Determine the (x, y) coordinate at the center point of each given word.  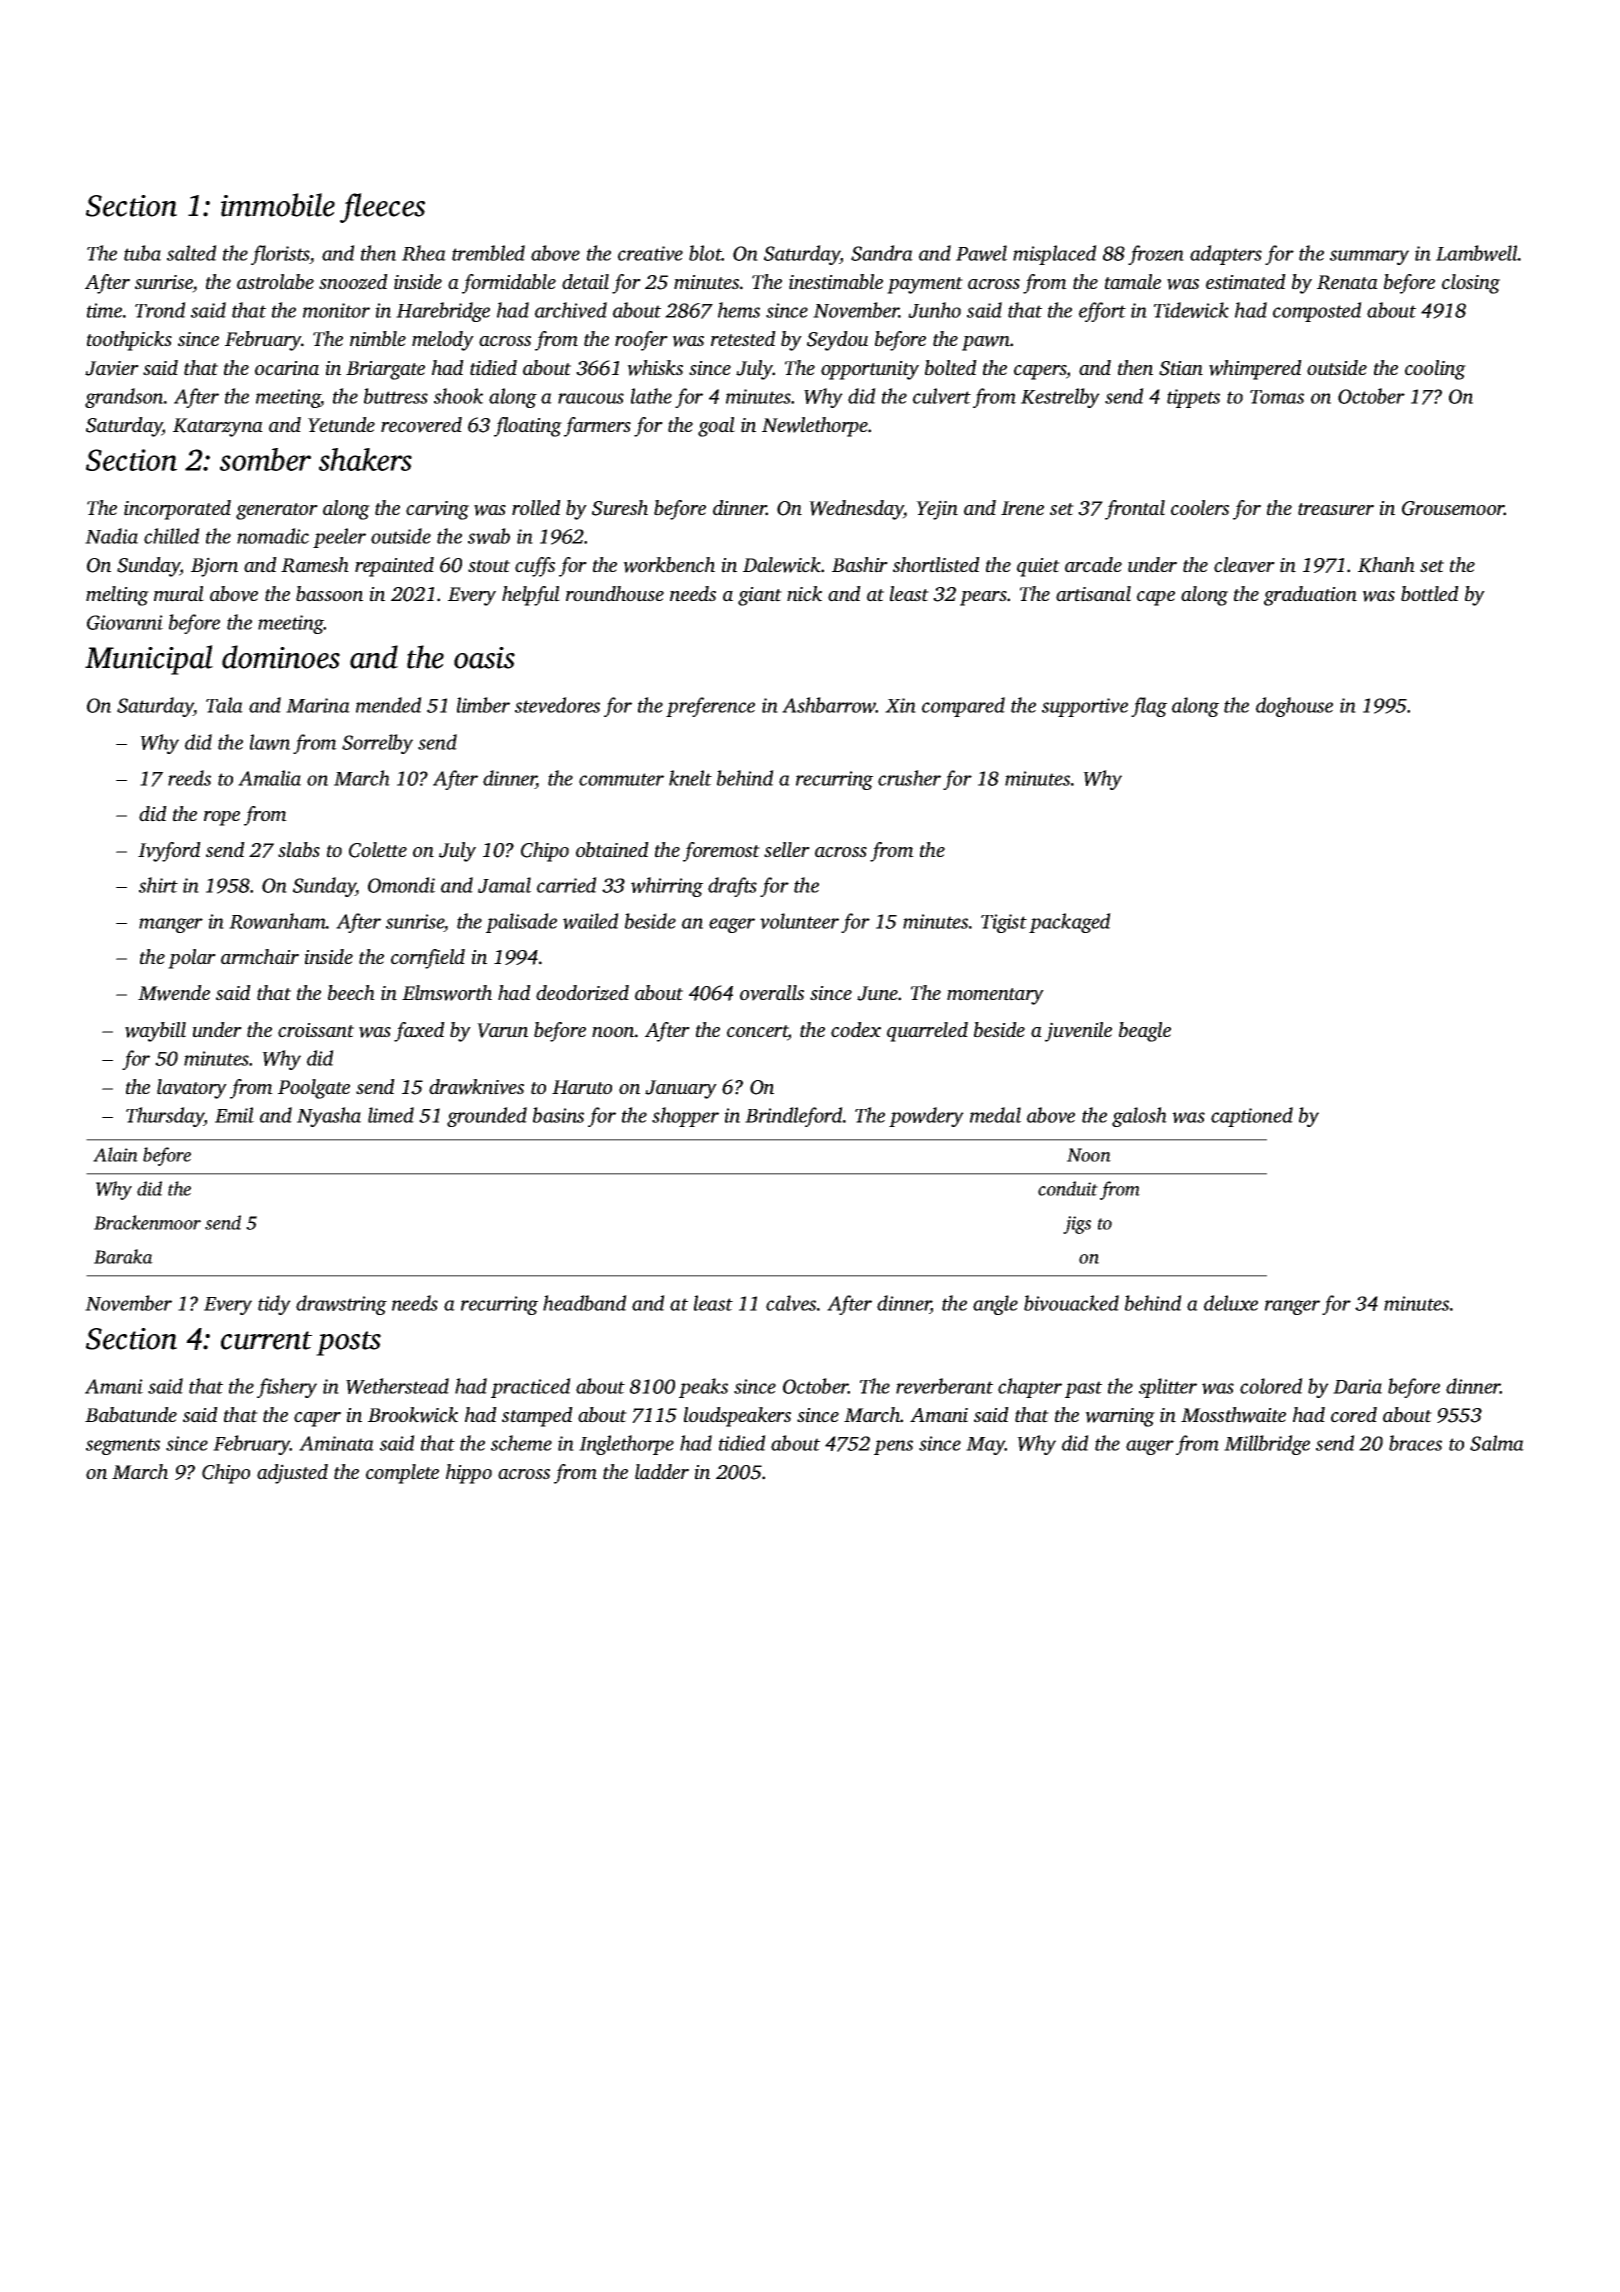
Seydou (837, 341)
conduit (1068, 1188)
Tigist (1004, 923)
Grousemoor (1453, 508)
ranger (1292, 1307)
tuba (142, 253)
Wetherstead (397, 1386)
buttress (396, 396)
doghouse (1294, 707)
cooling (1435, 370)
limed (391, 1115)
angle (995, 1305)
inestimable (836, 282)
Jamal (504, 885)
